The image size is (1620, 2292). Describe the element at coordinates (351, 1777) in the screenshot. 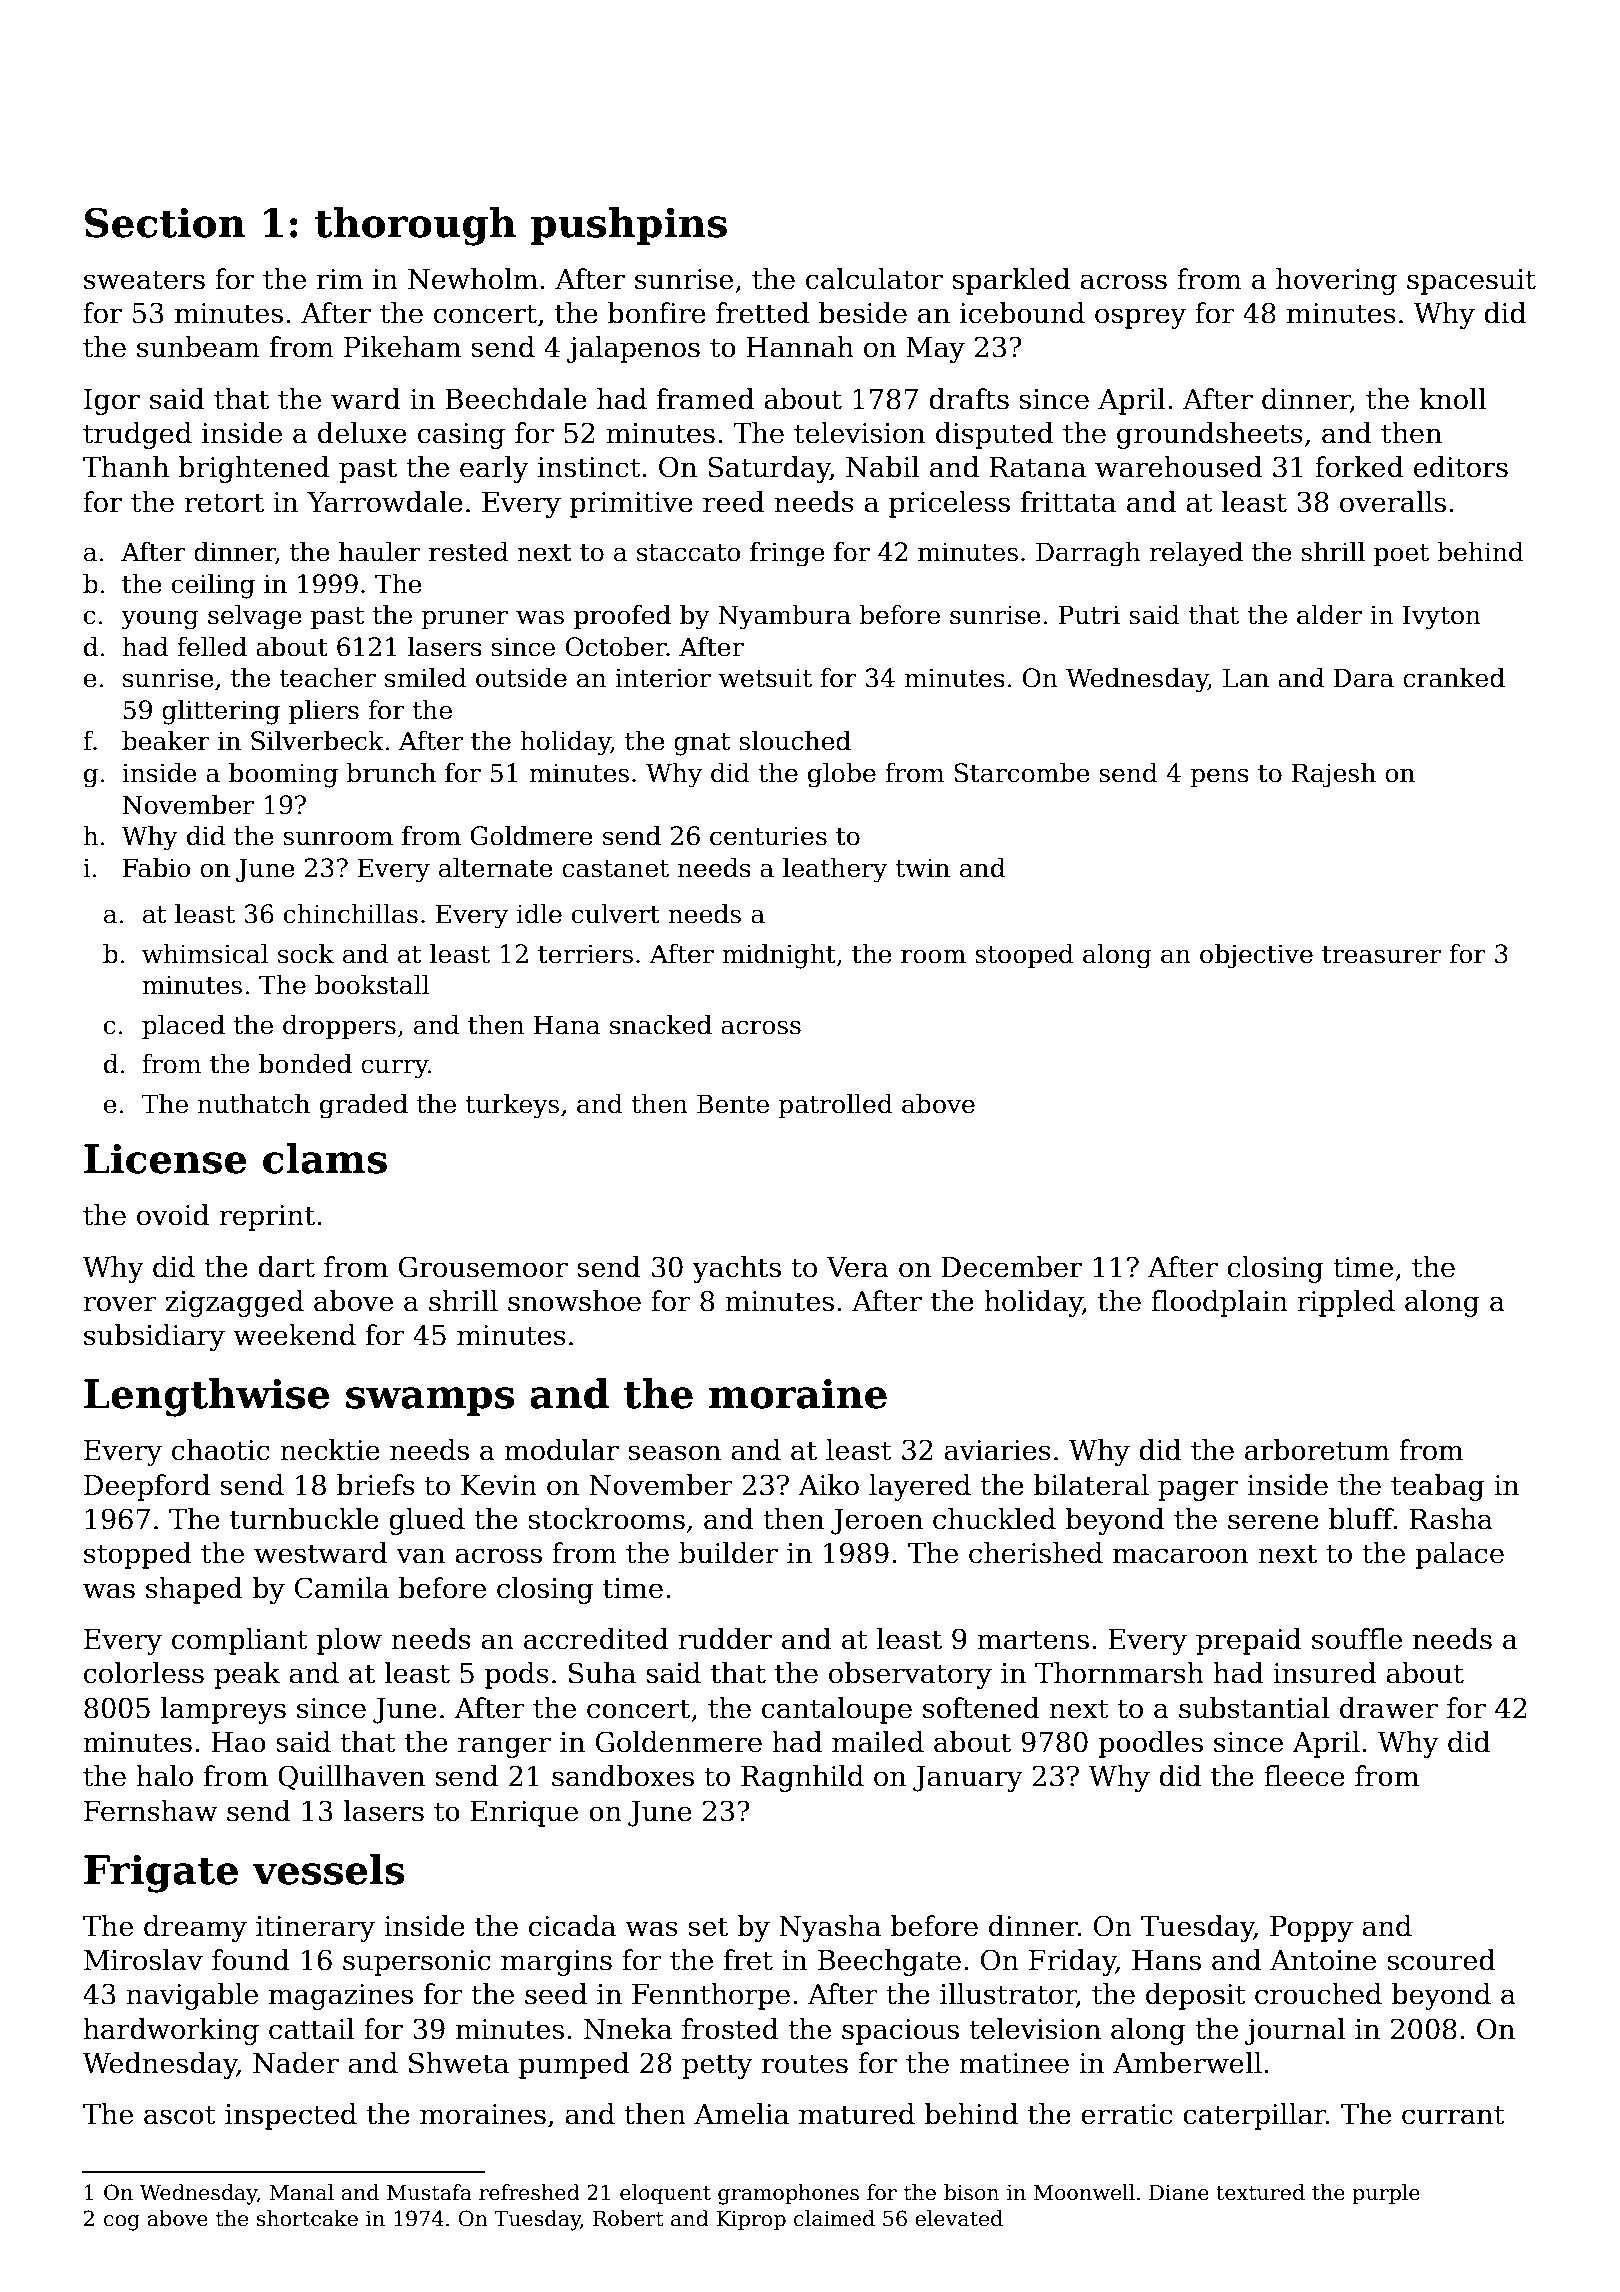

I see `Quillhaven` at that location.
